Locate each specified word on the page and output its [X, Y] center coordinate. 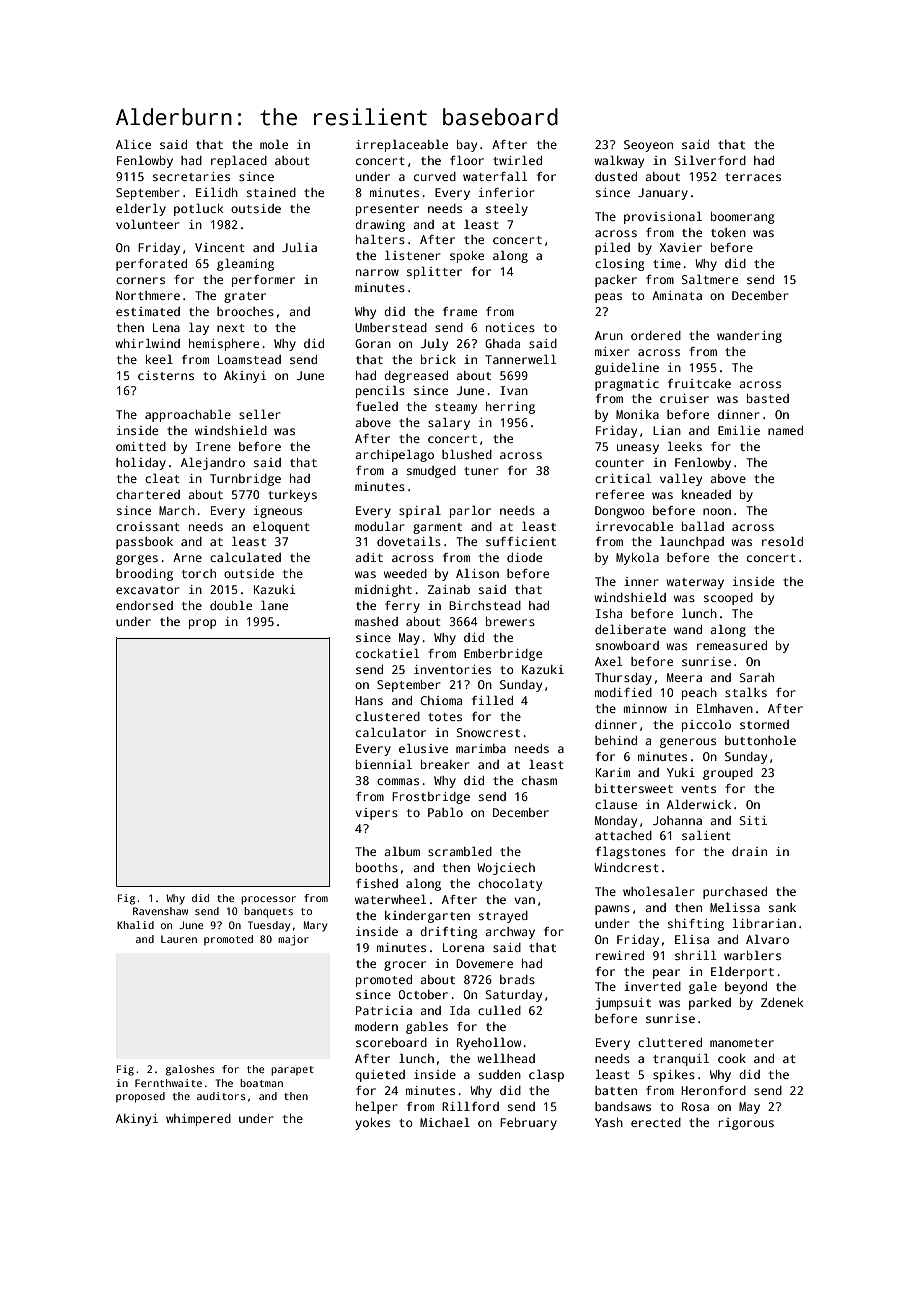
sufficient [521, 541]
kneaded [706, 494]
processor [268, 900]
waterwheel [390, 899]
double [231, 605]
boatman [261, 1083]
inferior [507, 192]
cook [732, 1058]
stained [271, 192]
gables [427, 1028]
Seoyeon [648, 146]
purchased [735, 893]
